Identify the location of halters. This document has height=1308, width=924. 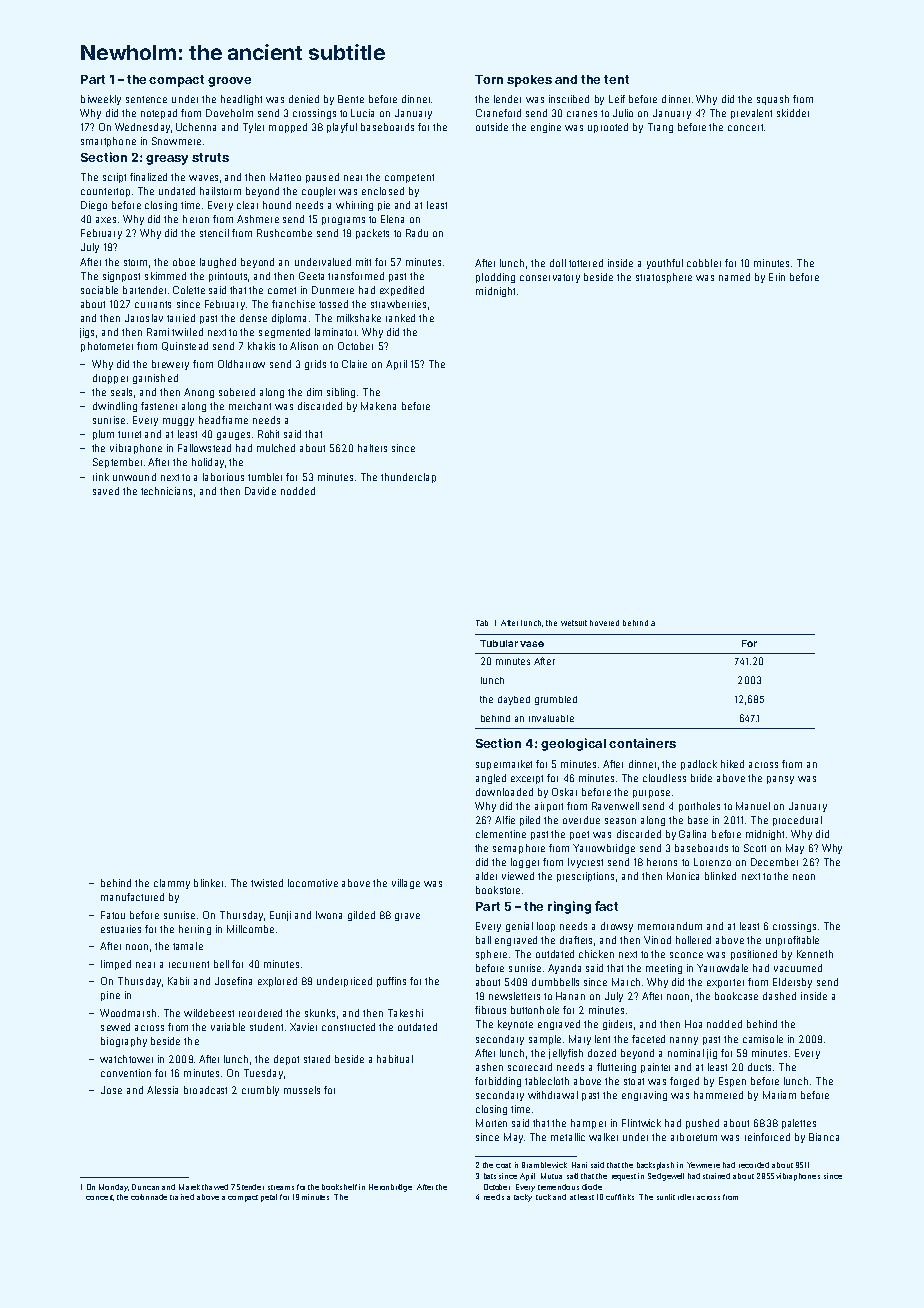
(372, 448).
